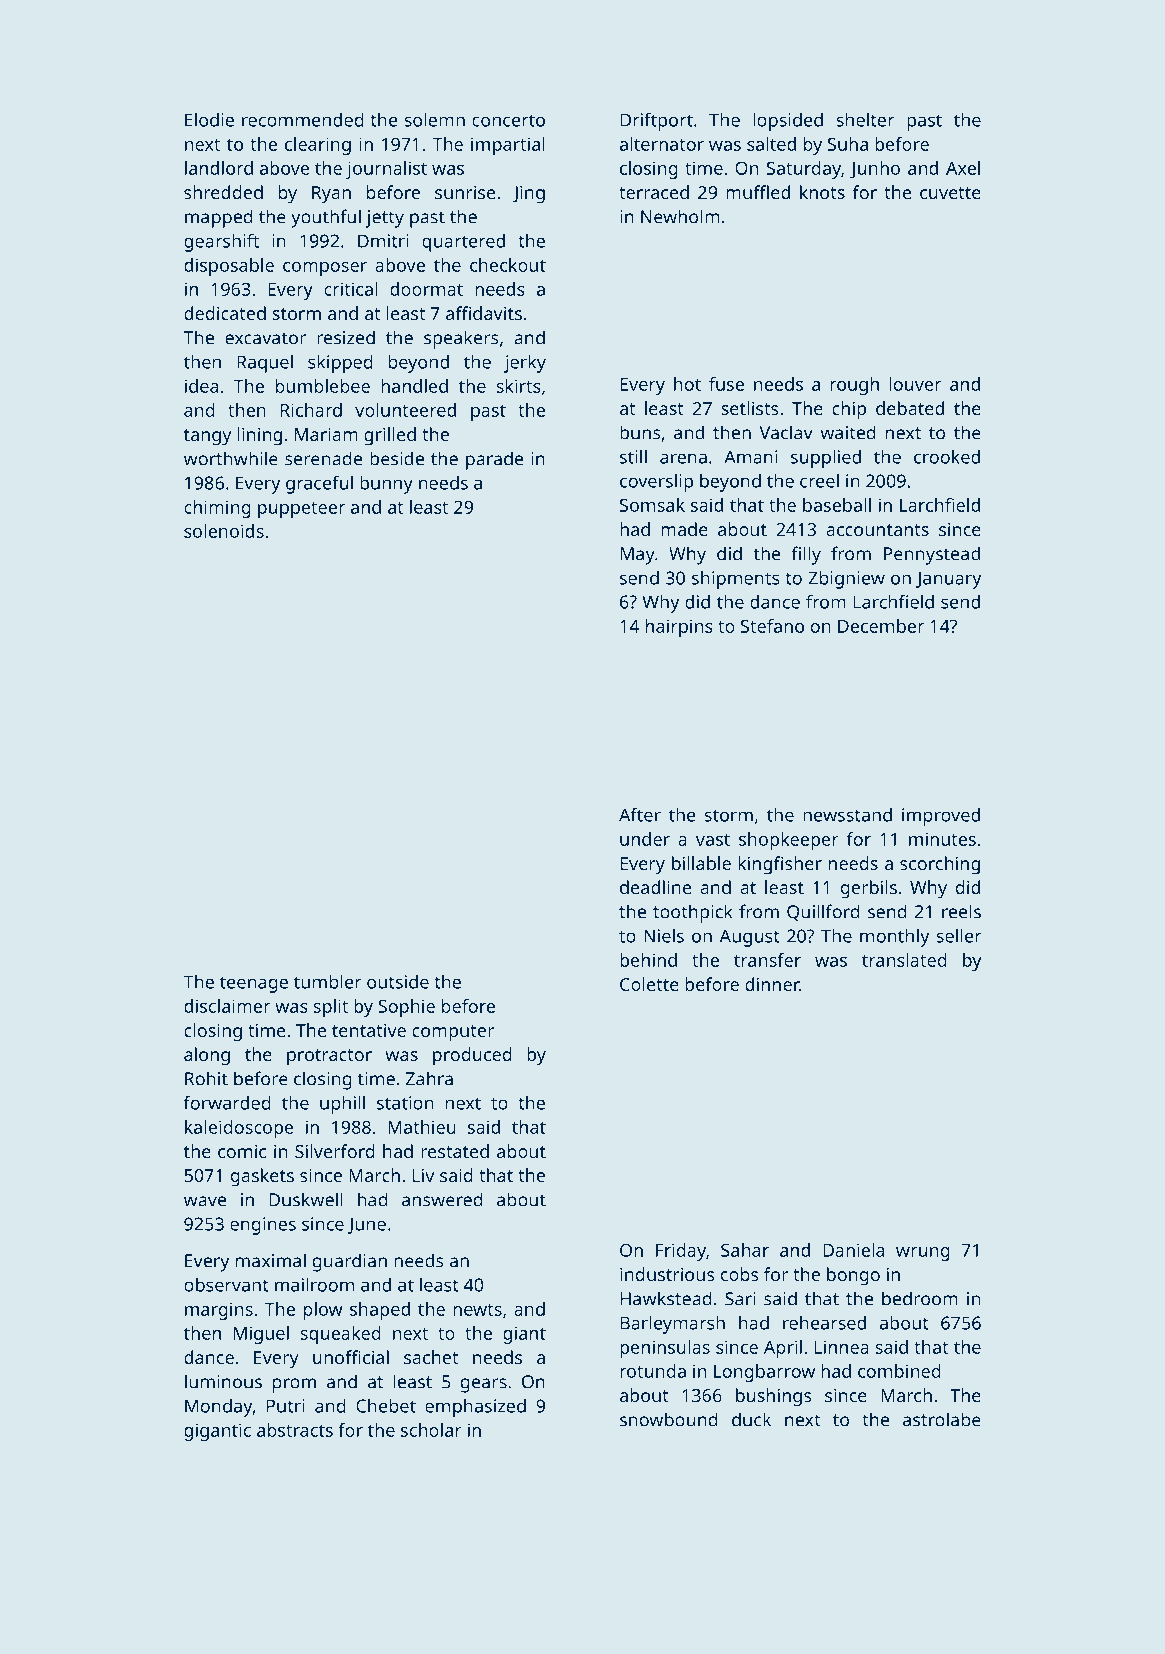 The height and width of the screenshot is (1654, 1165). I want to click on improved, so click(941, 817).
